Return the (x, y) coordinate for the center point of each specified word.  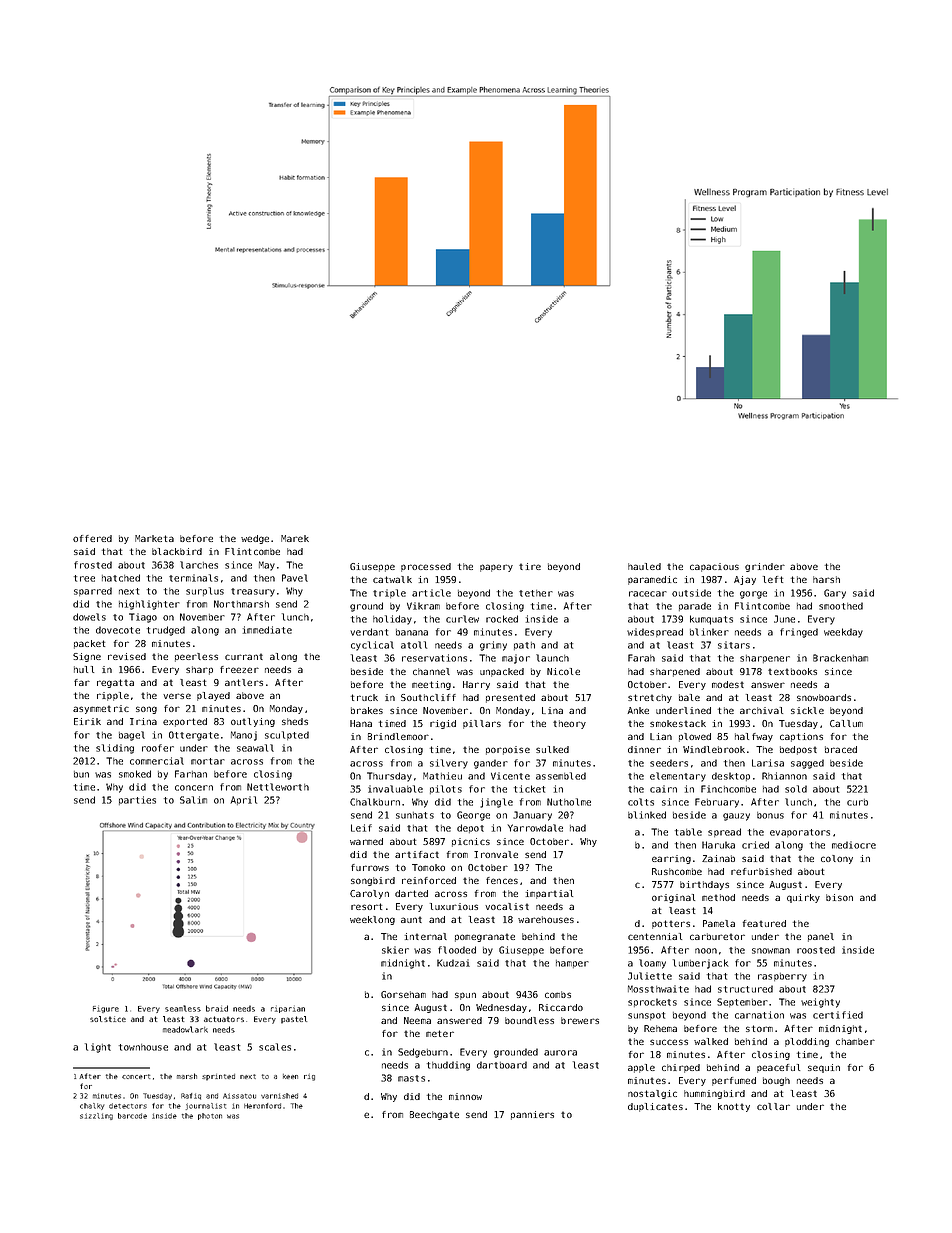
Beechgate (434, 1115)
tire (530, 566)
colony (837, 859)
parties (137, 800)
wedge (255, 539)
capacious (714, 567)
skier (395, 950)
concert (136, 1076)
